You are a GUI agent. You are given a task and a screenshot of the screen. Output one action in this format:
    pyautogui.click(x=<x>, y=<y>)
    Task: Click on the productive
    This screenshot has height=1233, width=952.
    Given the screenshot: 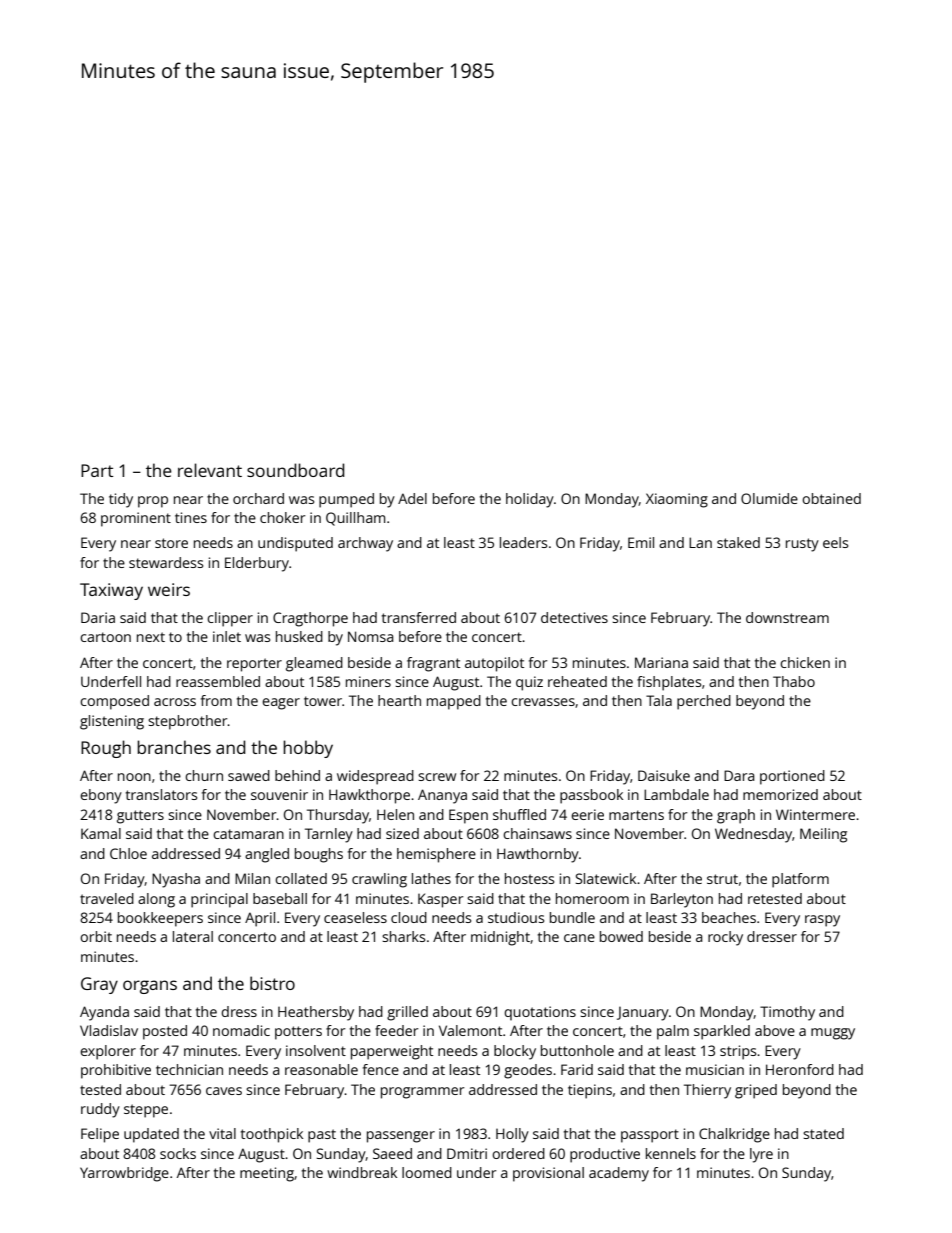 What is the action you would take?
    pyautogui.click(x=605, y=1155)
